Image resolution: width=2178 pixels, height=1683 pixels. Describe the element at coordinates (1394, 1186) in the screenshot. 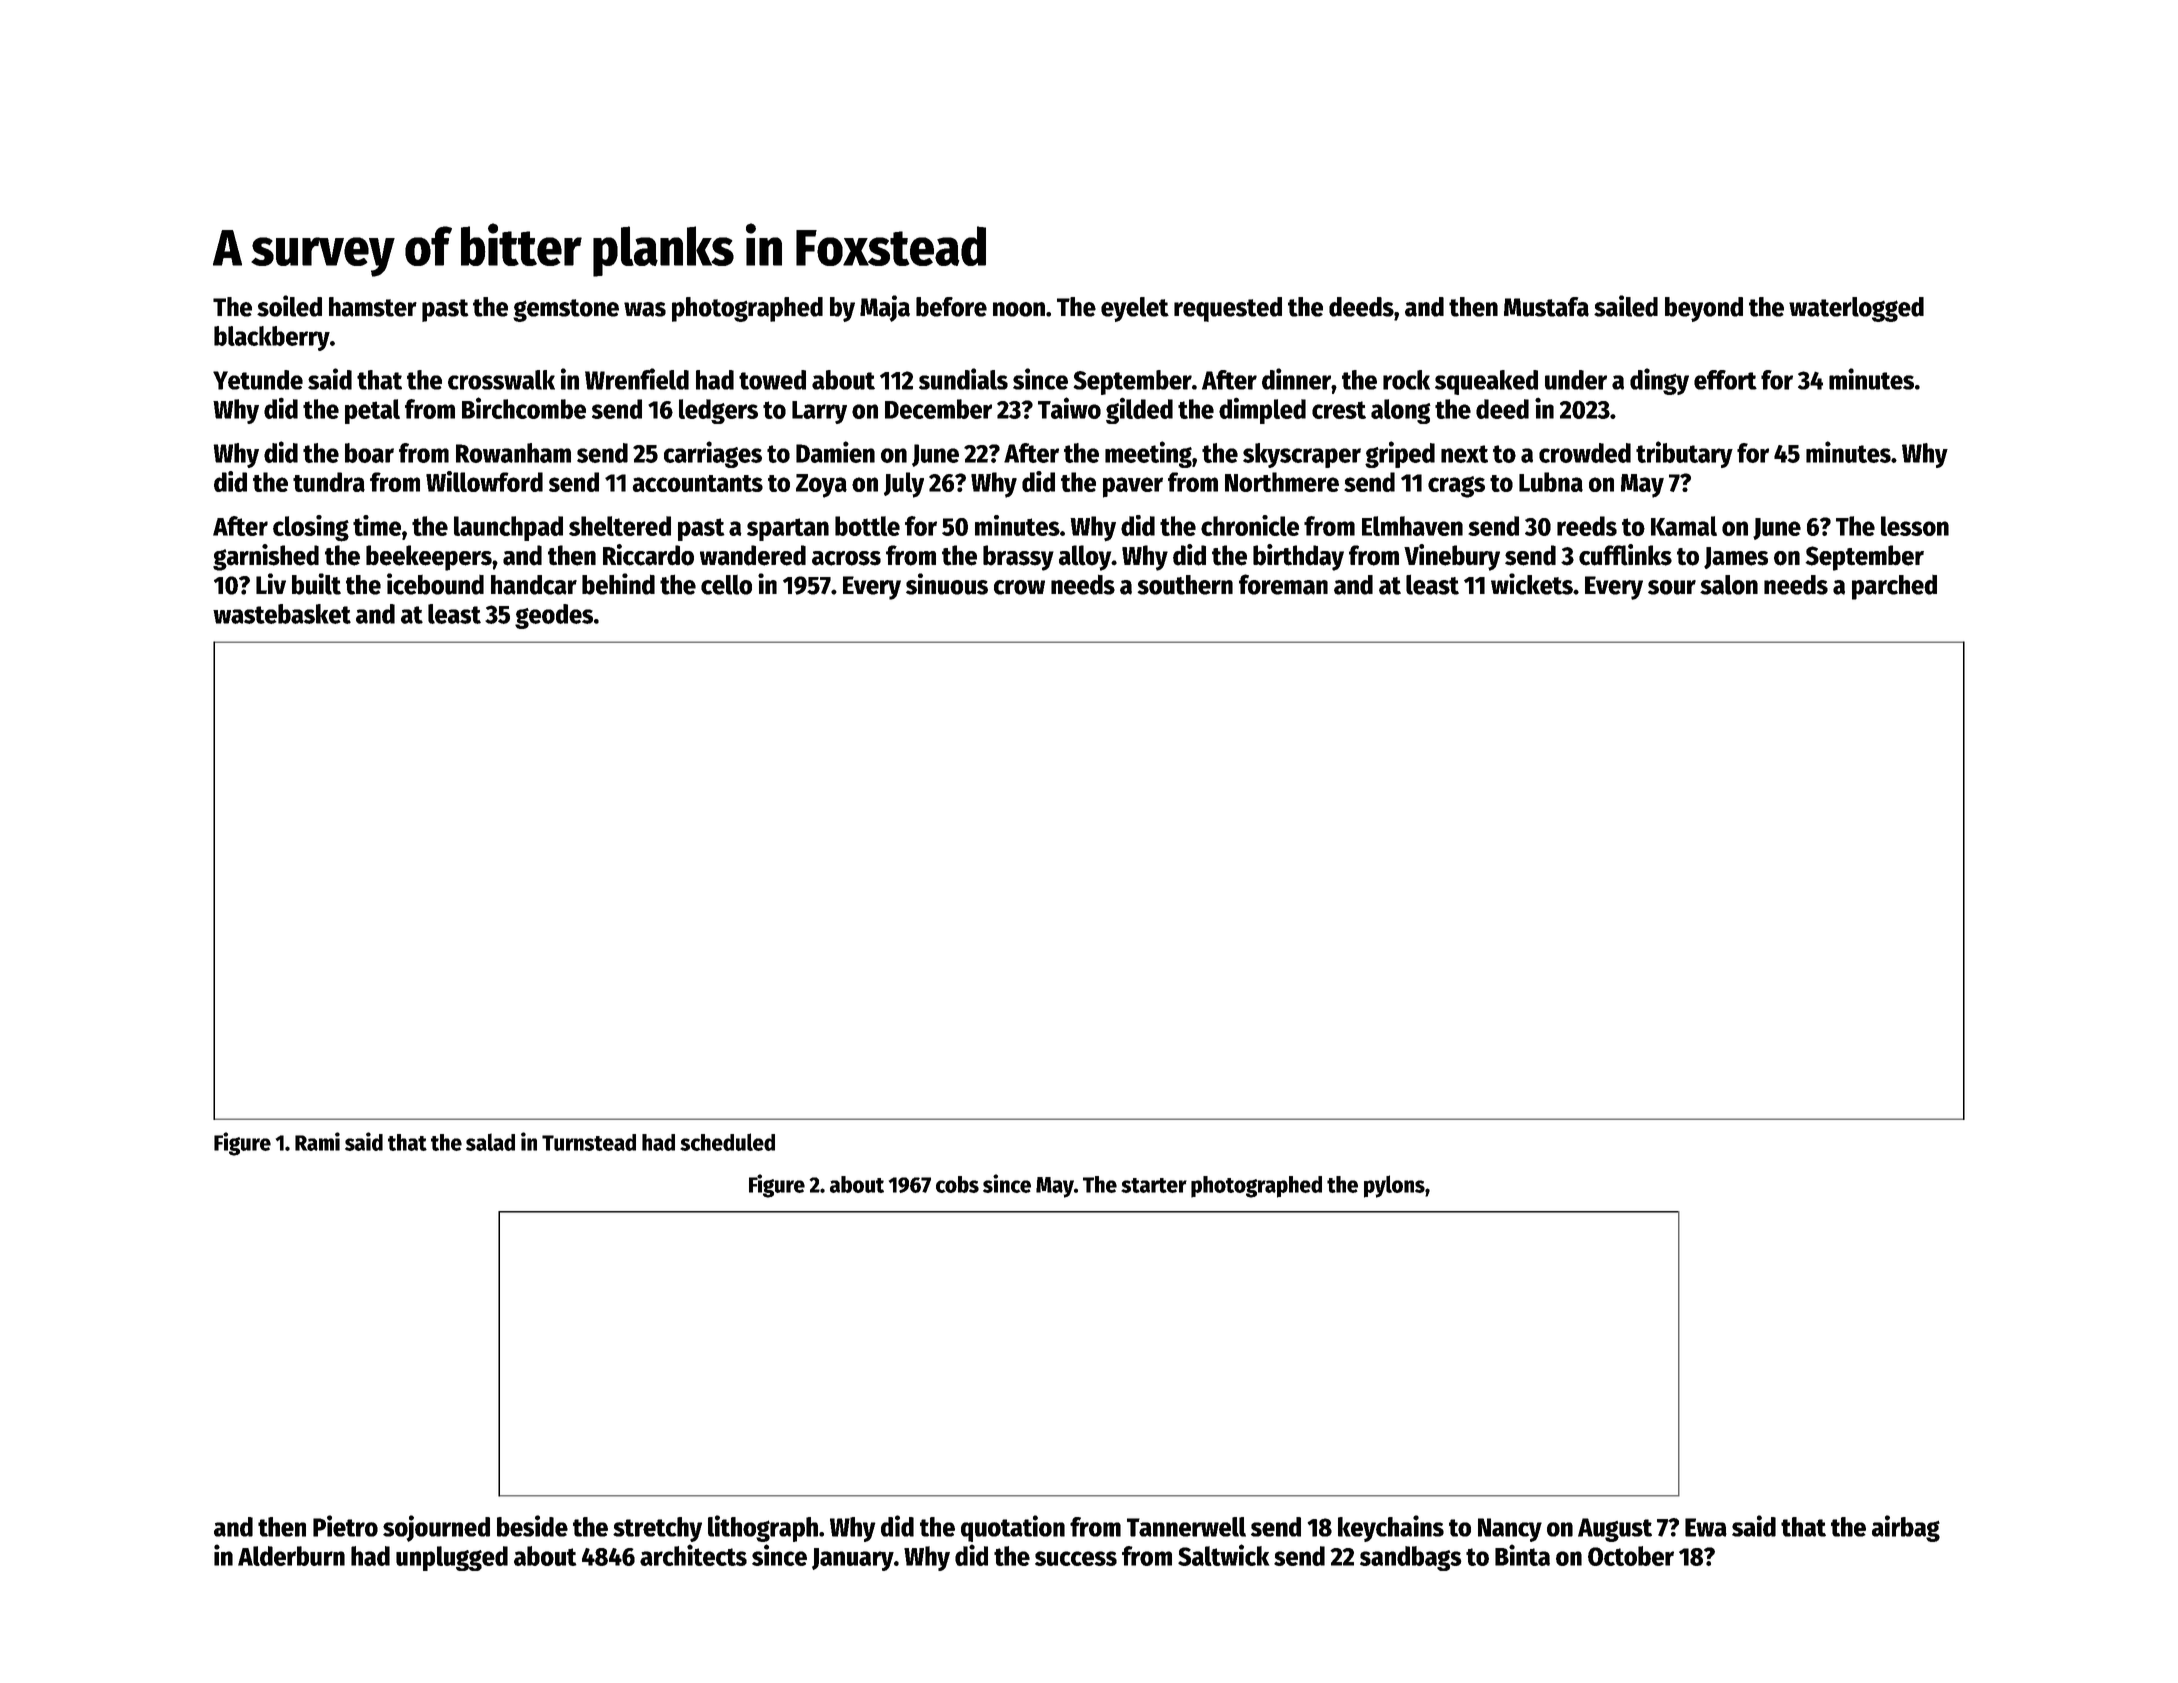

I see `pylons` at that location.
